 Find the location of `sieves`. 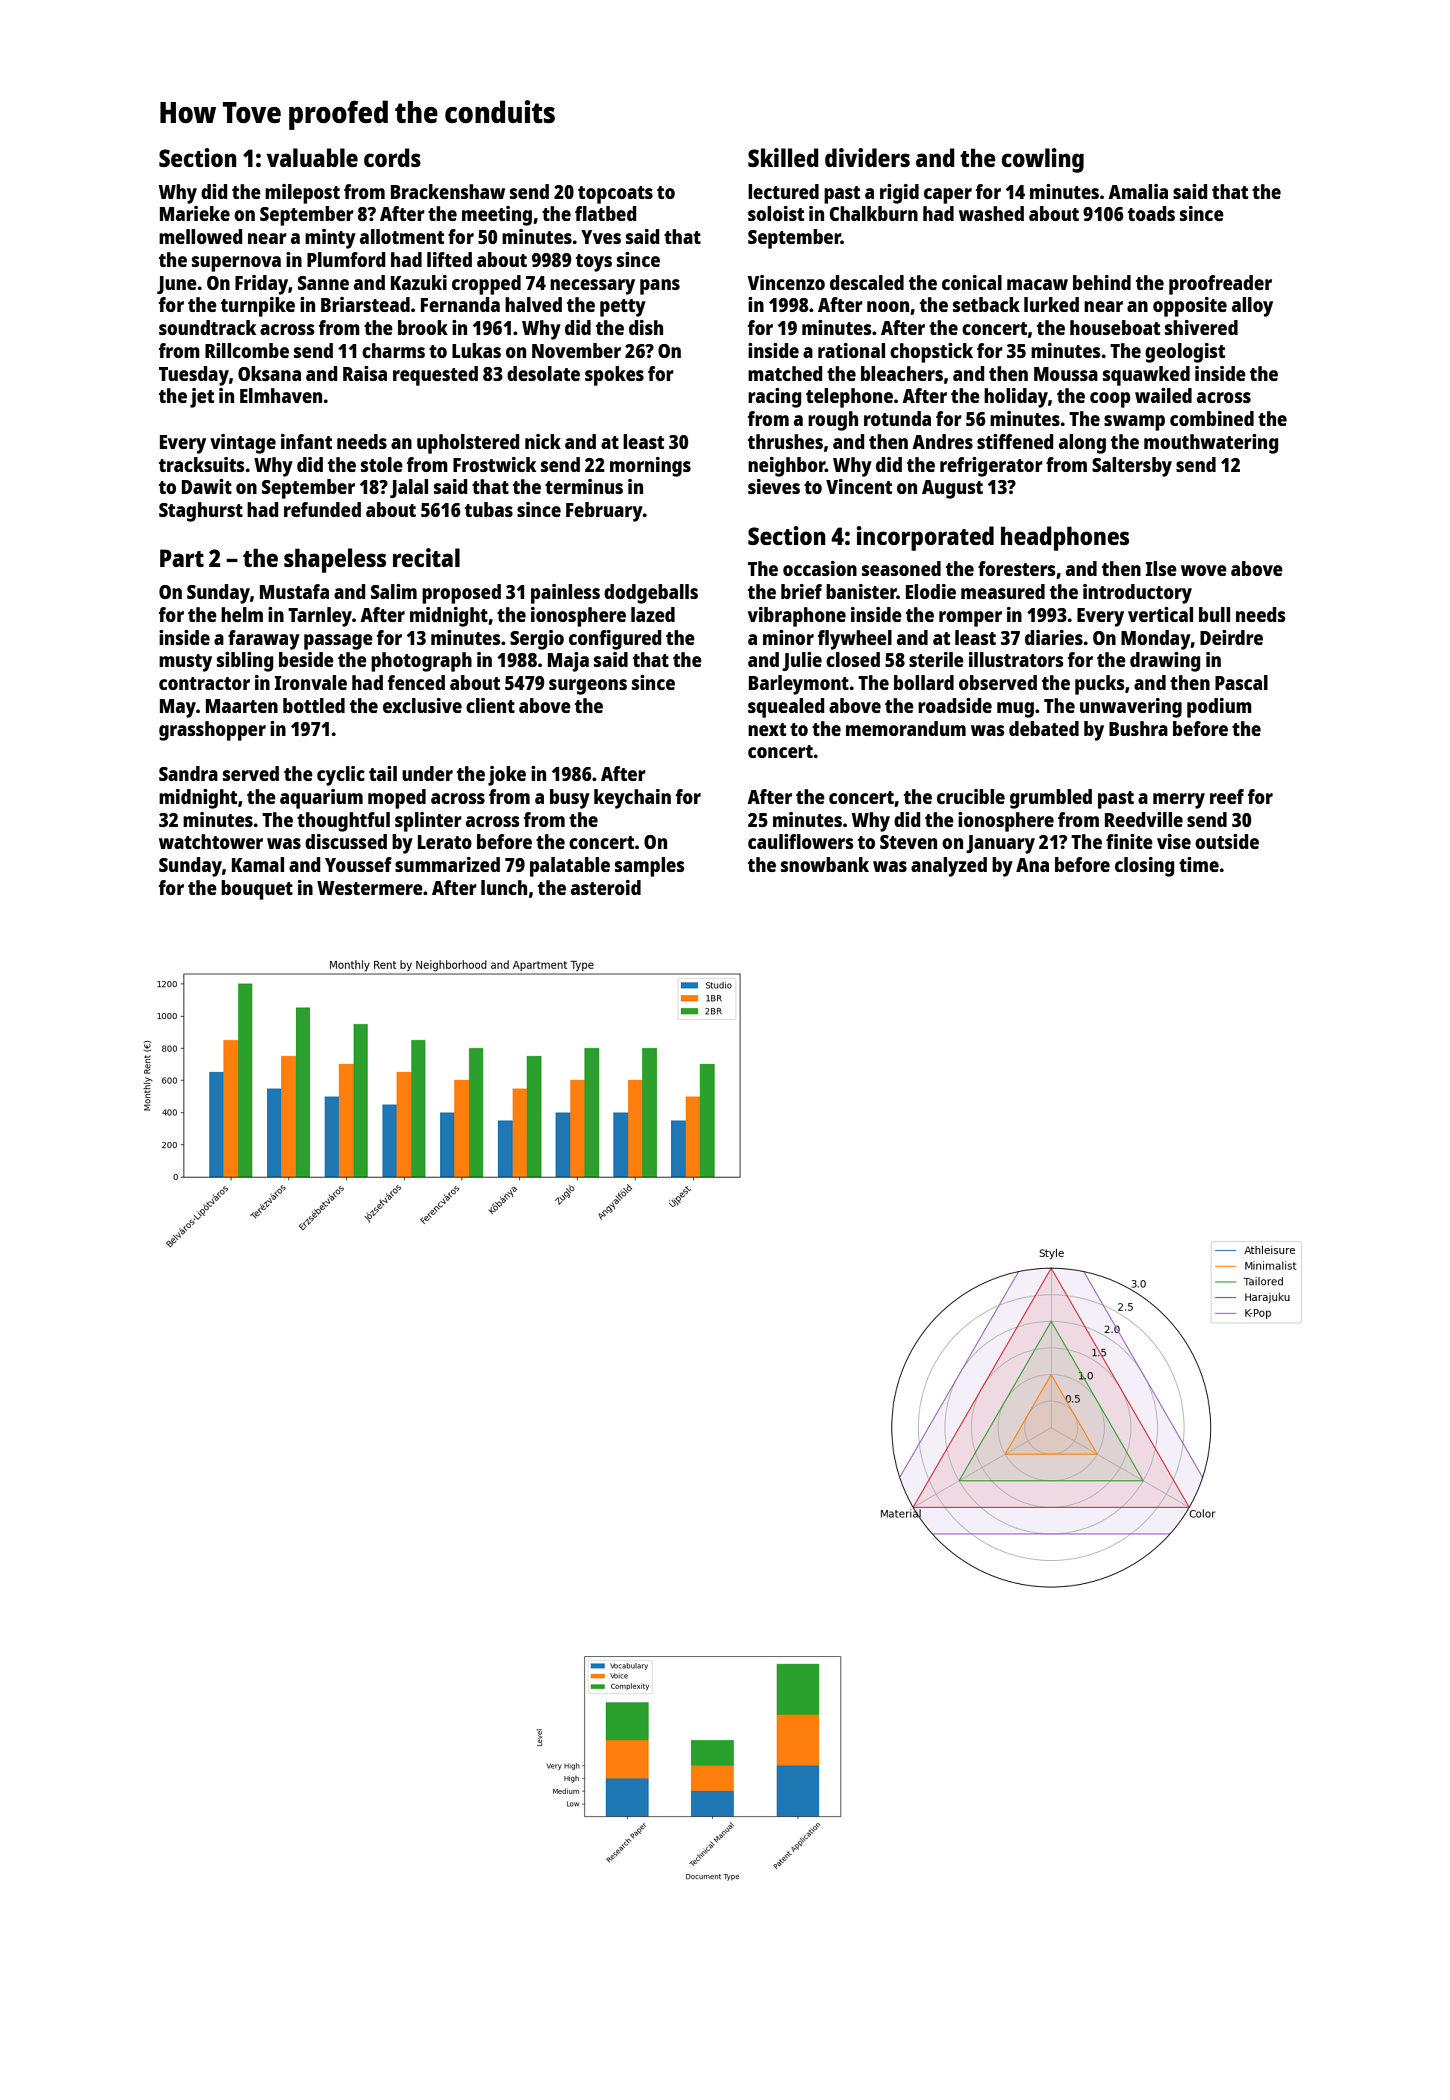

sieves is located at coordinates (774, 486).
